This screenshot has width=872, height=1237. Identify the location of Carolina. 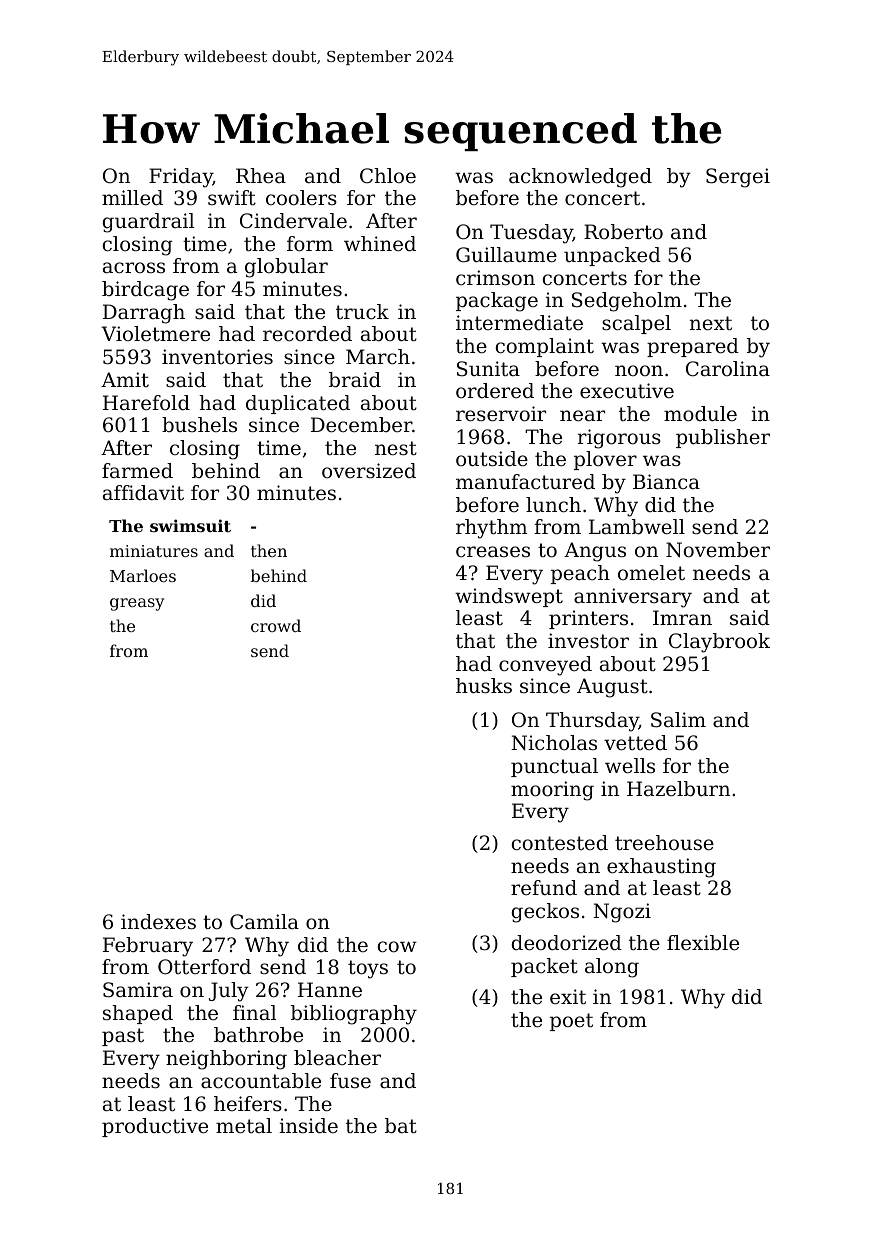
(728, 369).
